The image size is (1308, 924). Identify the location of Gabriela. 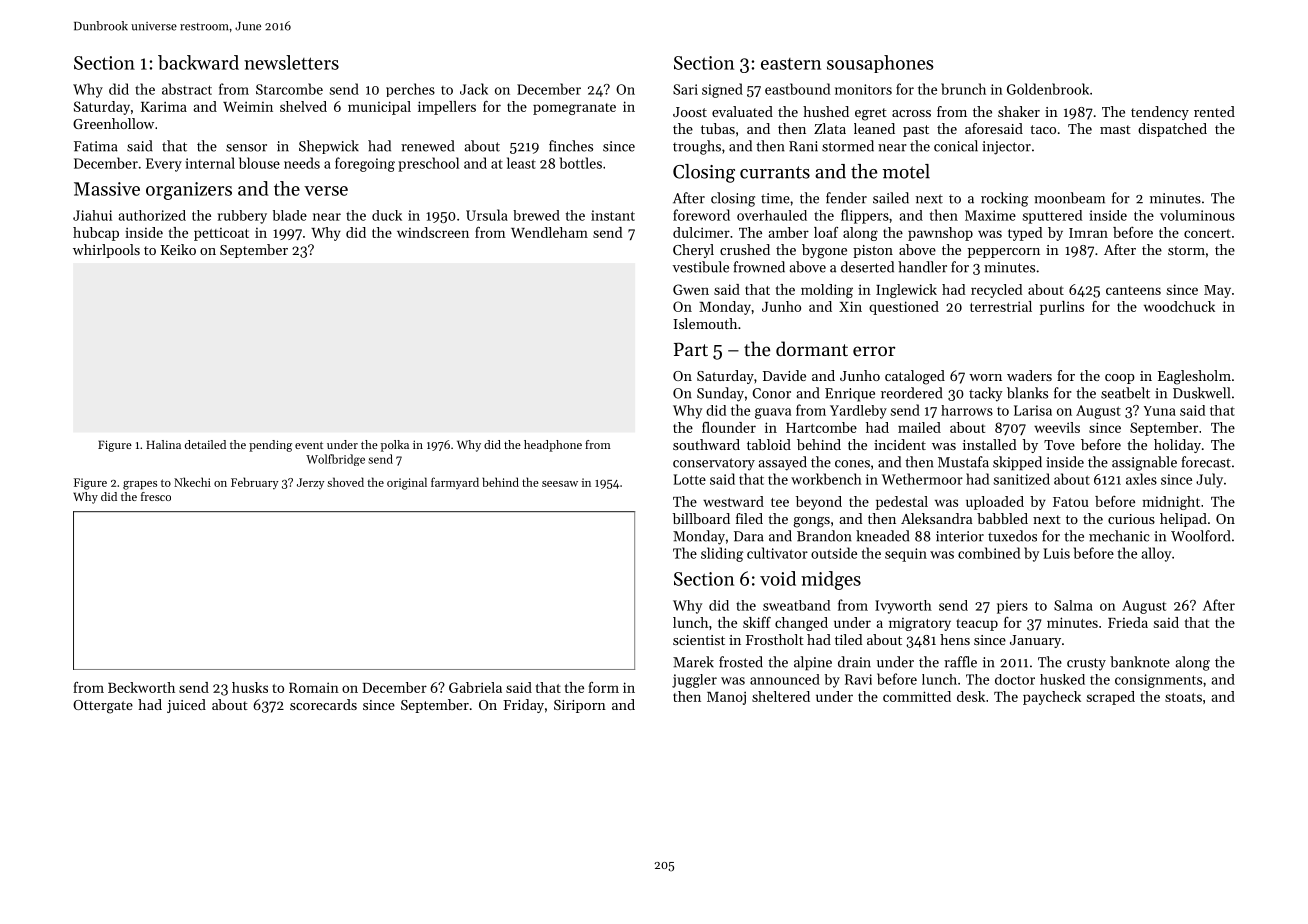
(475, 687).
